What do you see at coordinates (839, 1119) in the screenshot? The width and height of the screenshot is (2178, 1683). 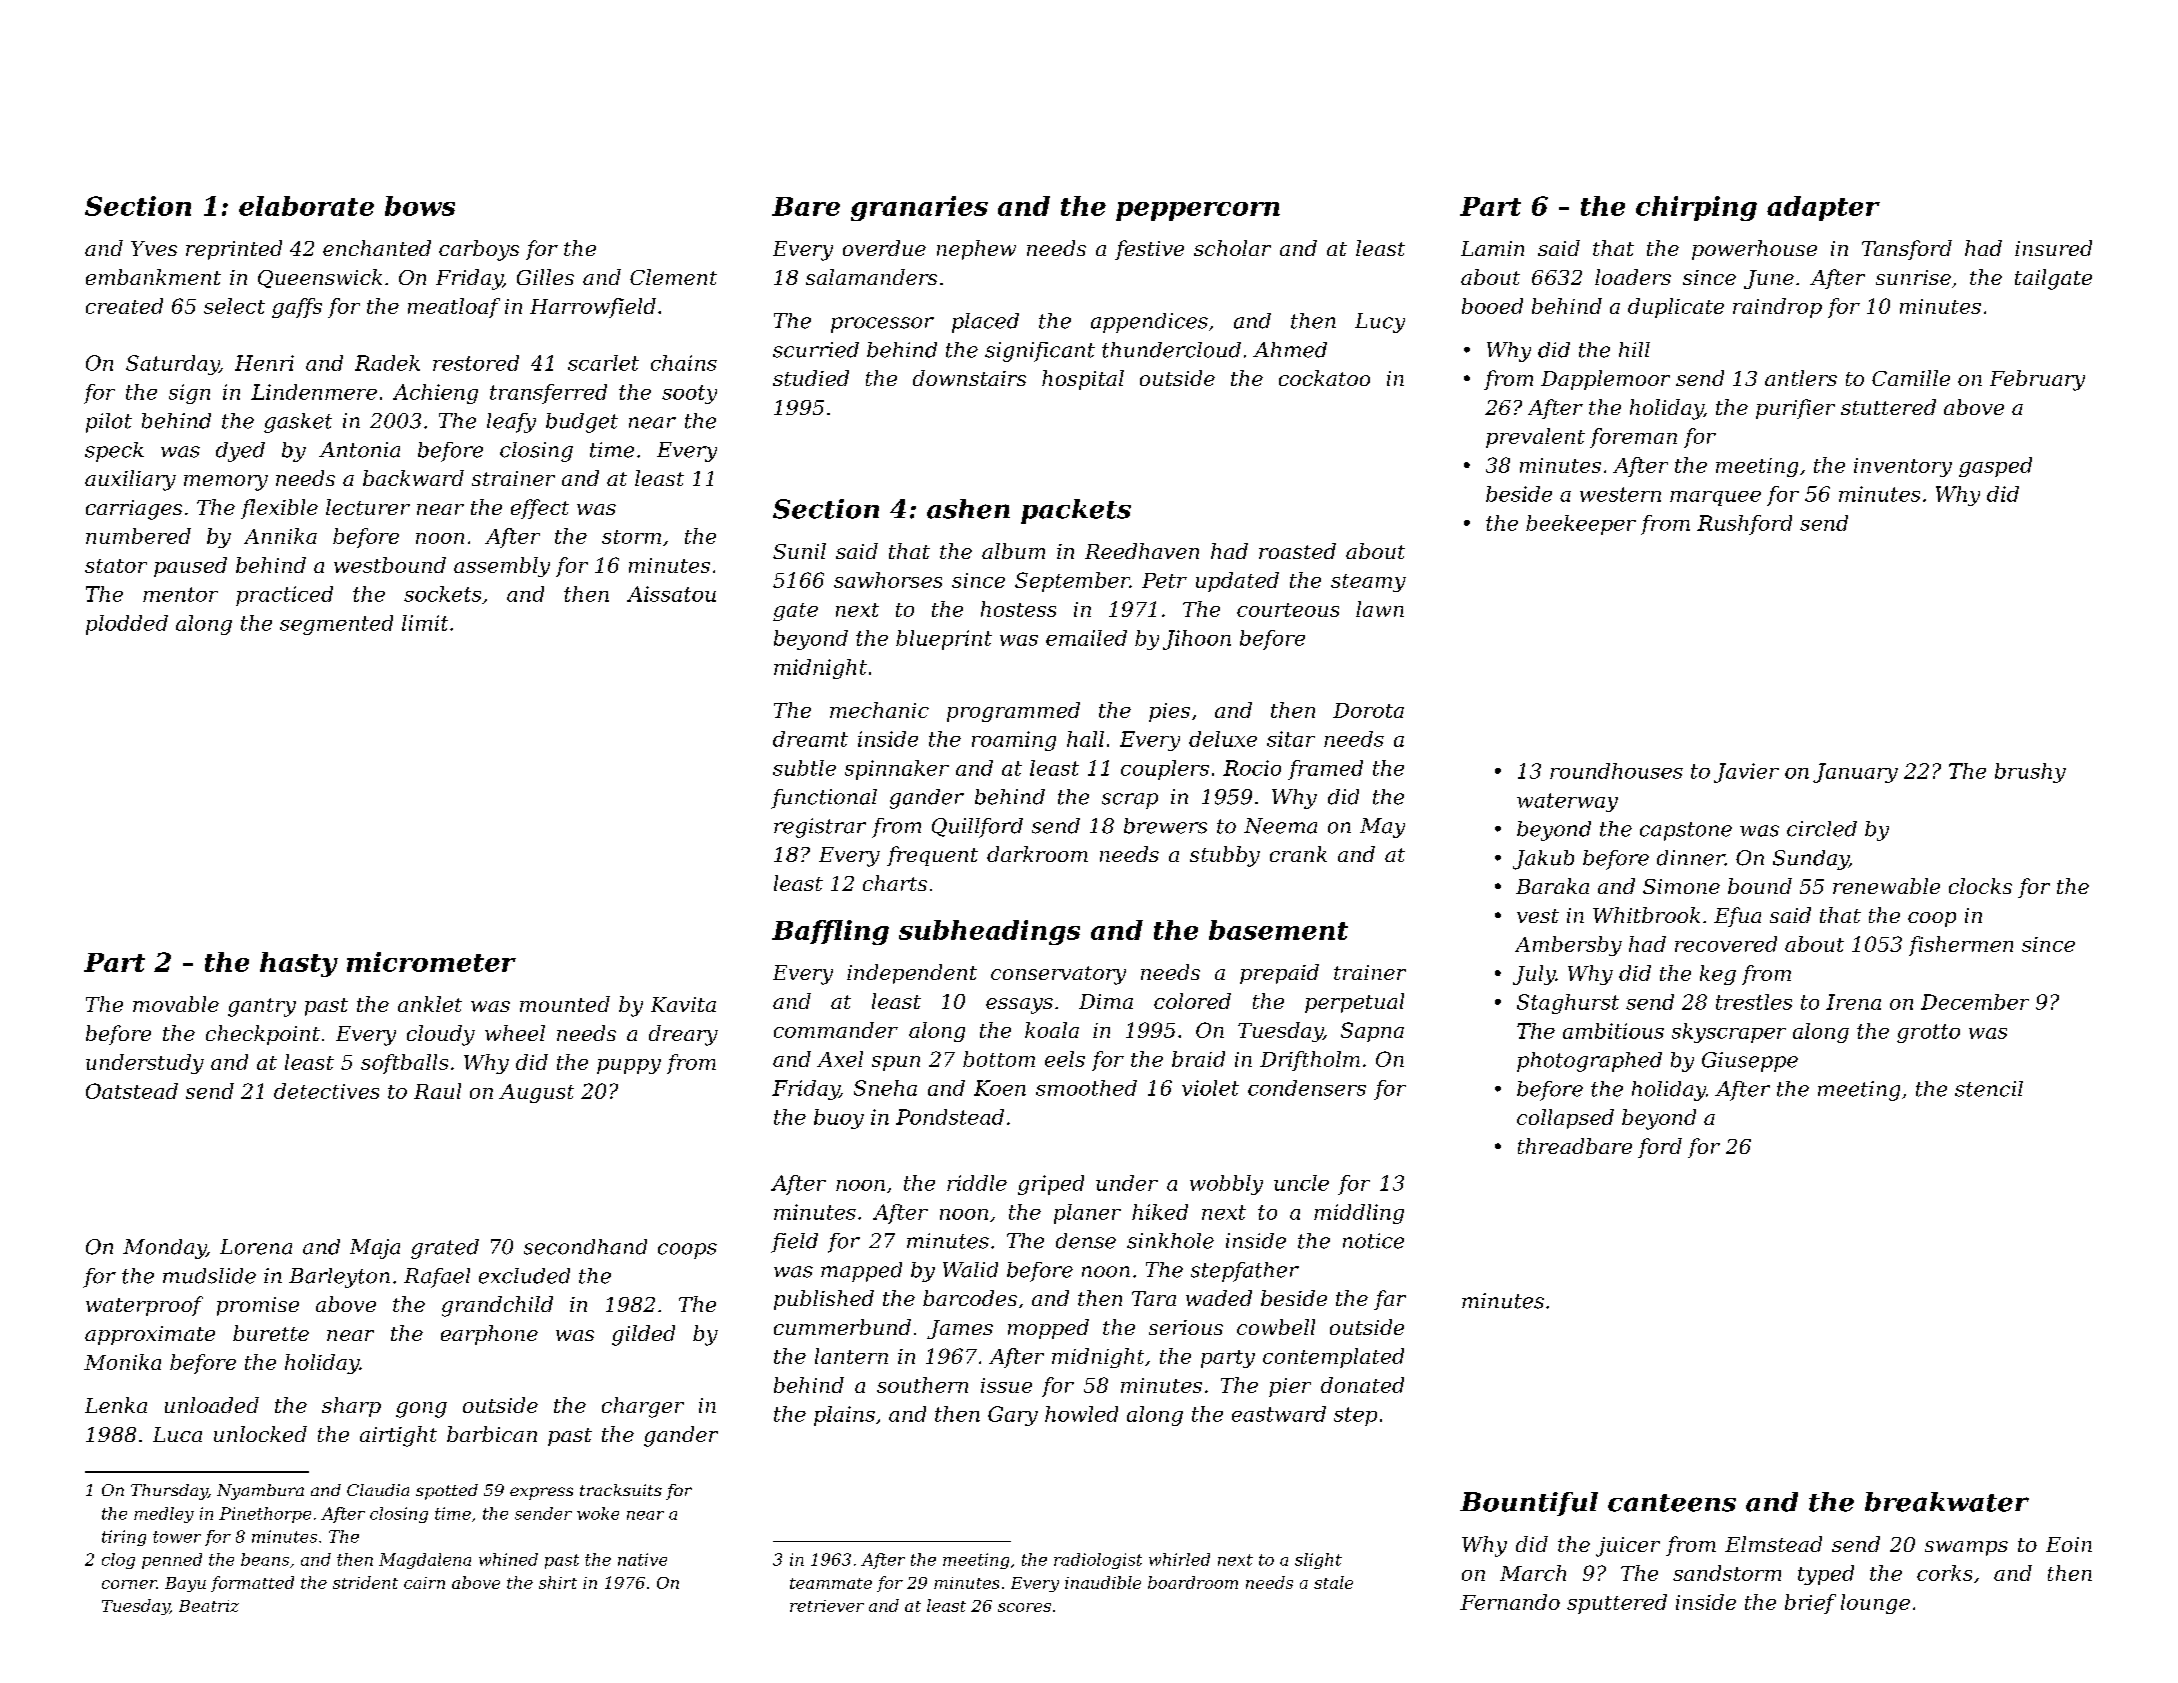 I see `buoy` at bounding box center [839, 1119].
